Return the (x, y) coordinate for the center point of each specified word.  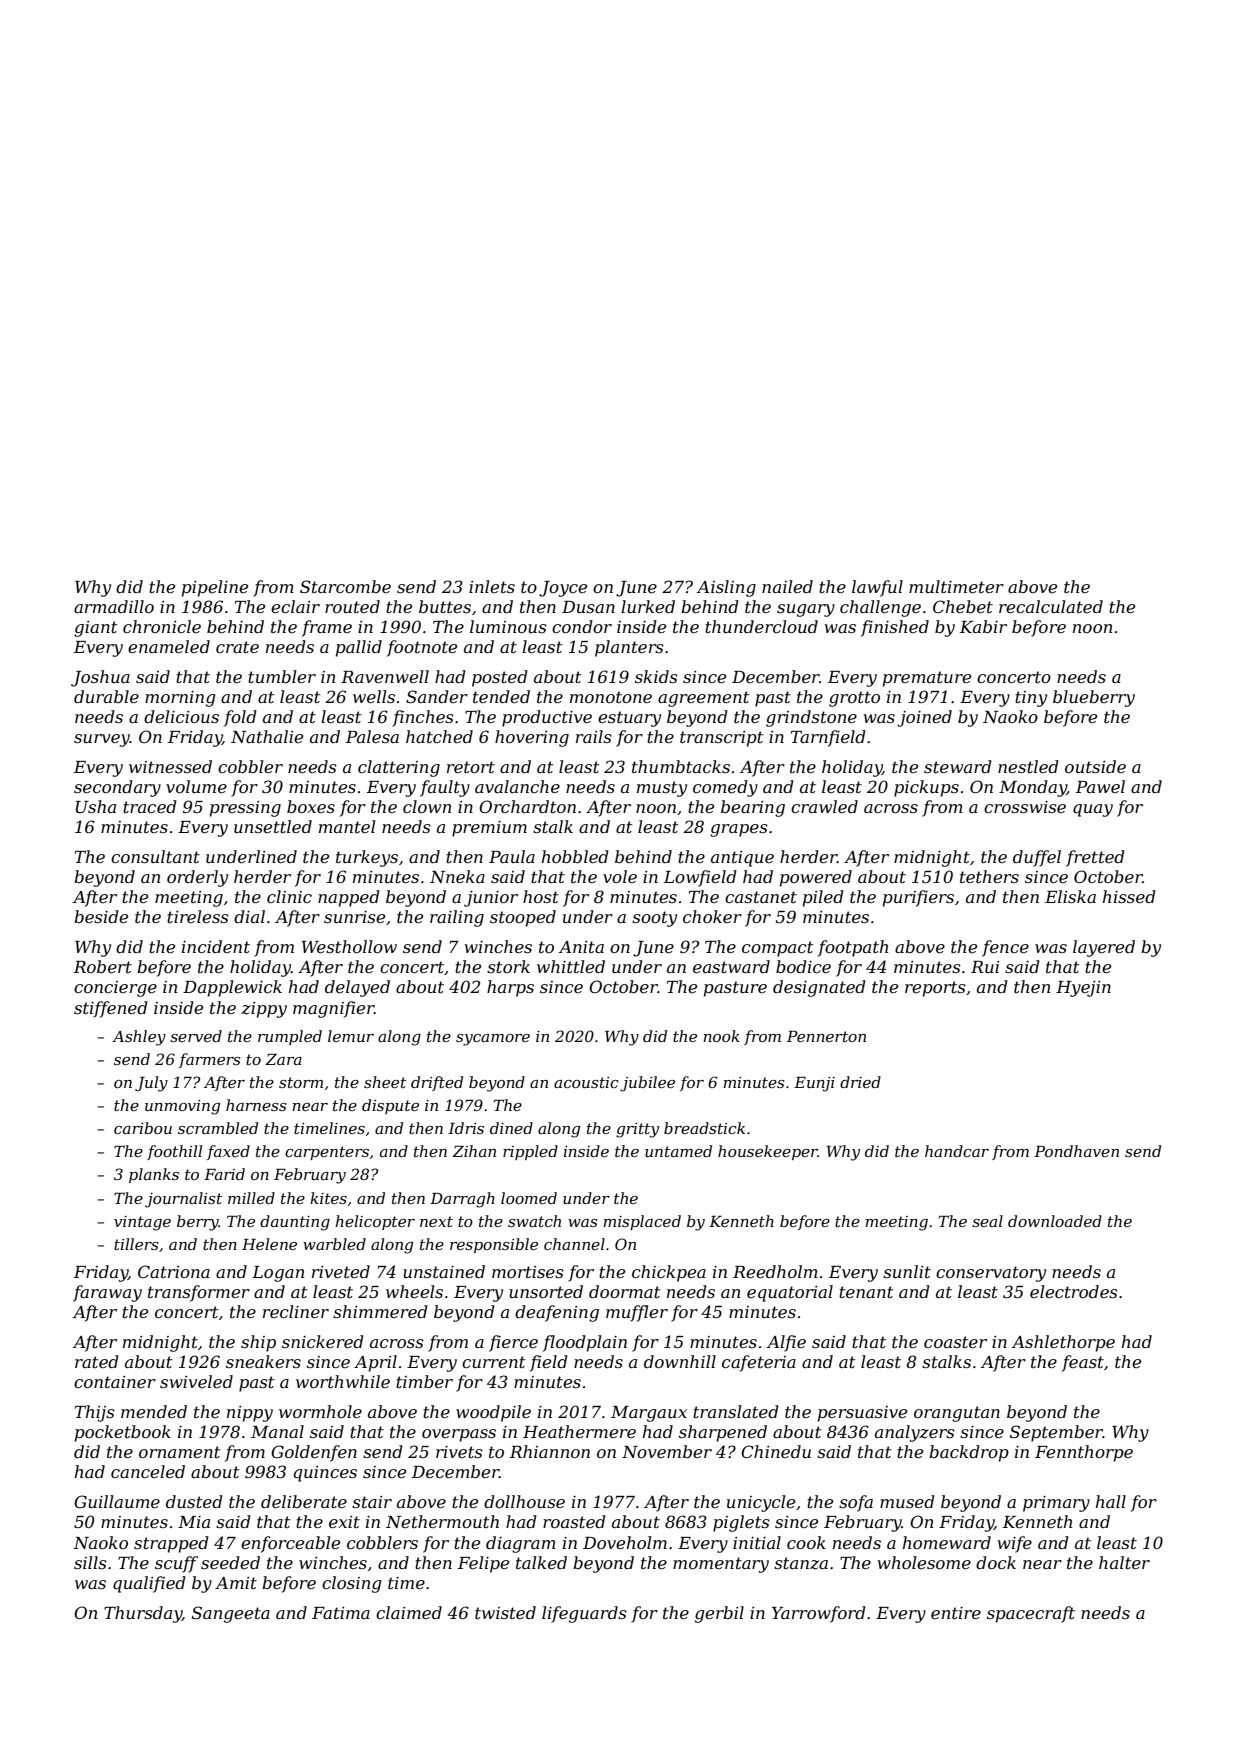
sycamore (493, 1040)
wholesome (924, 1562)
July (151, 1084)
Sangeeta (231, 1614)
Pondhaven (1076, 1151)
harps (510, 988)
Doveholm (625, 1542)
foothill (174, 1152)
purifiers (918, 898)
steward (957, 766)
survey (102, 740)
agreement (704, 699)
